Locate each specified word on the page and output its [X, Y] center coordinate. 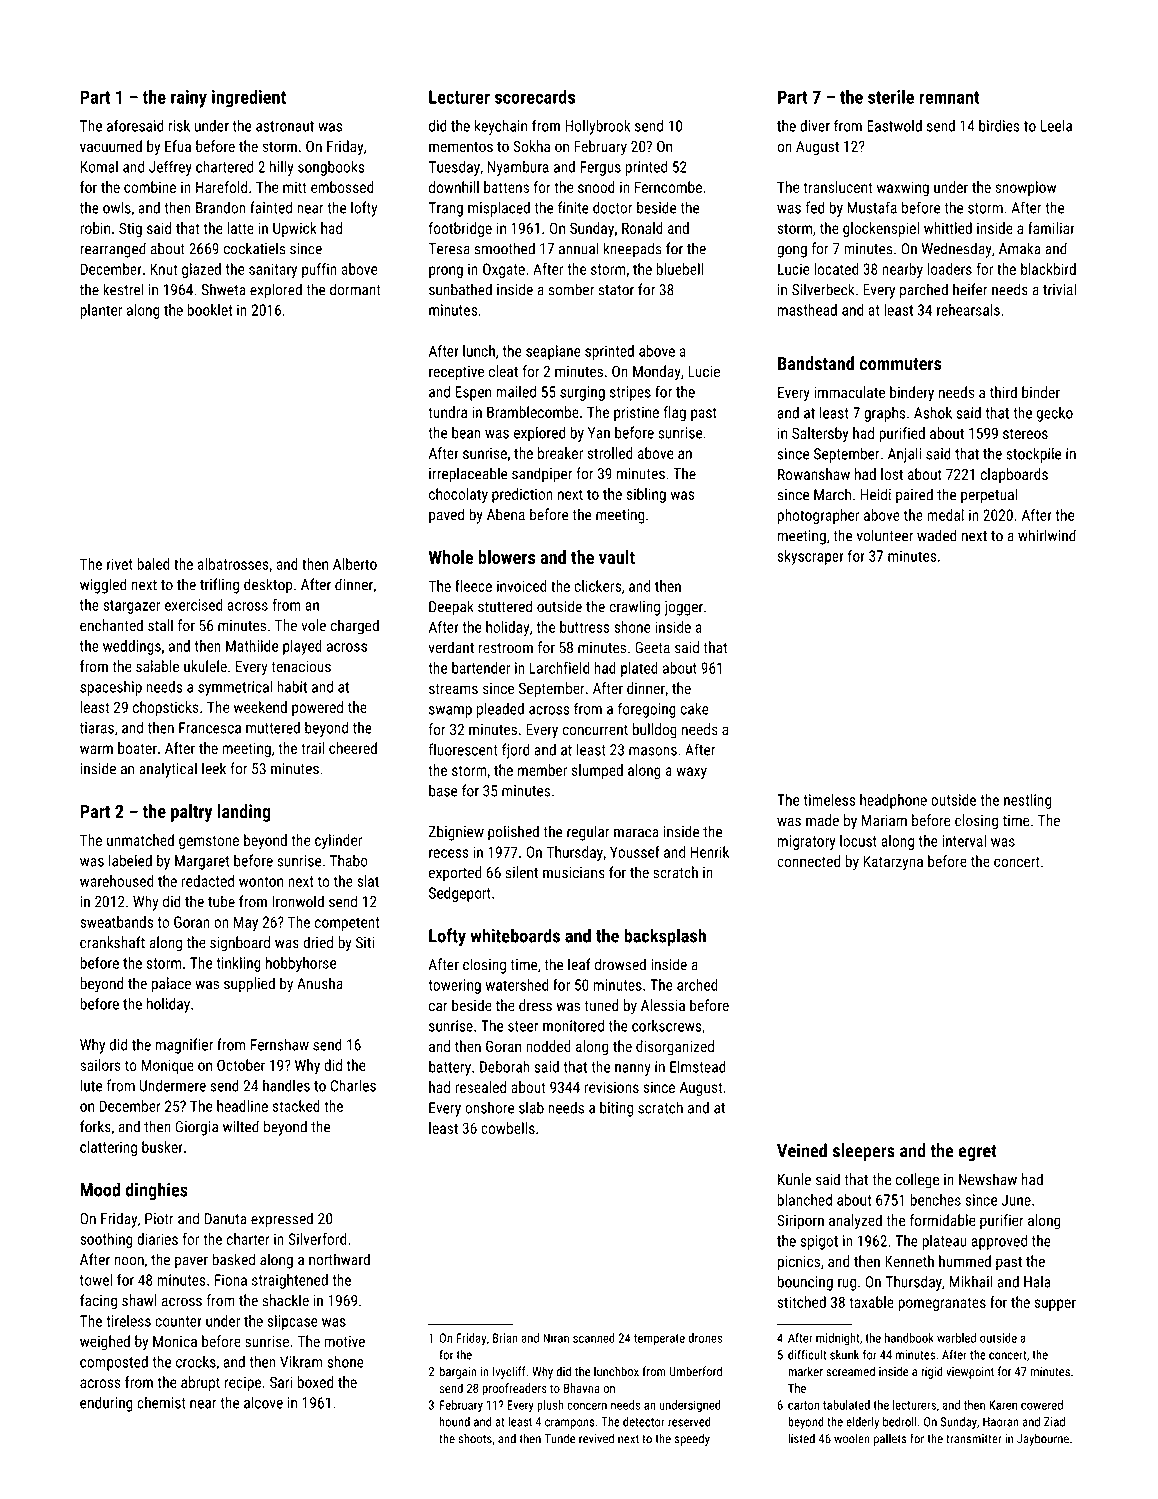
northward [339, 1259]
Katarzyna [893, 863]
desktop [268, 586]
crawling [634, 608]
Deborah [505, 1067]
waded [937, 535]
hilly [282, 168]
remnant [949, 97]
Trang [446, 209]
